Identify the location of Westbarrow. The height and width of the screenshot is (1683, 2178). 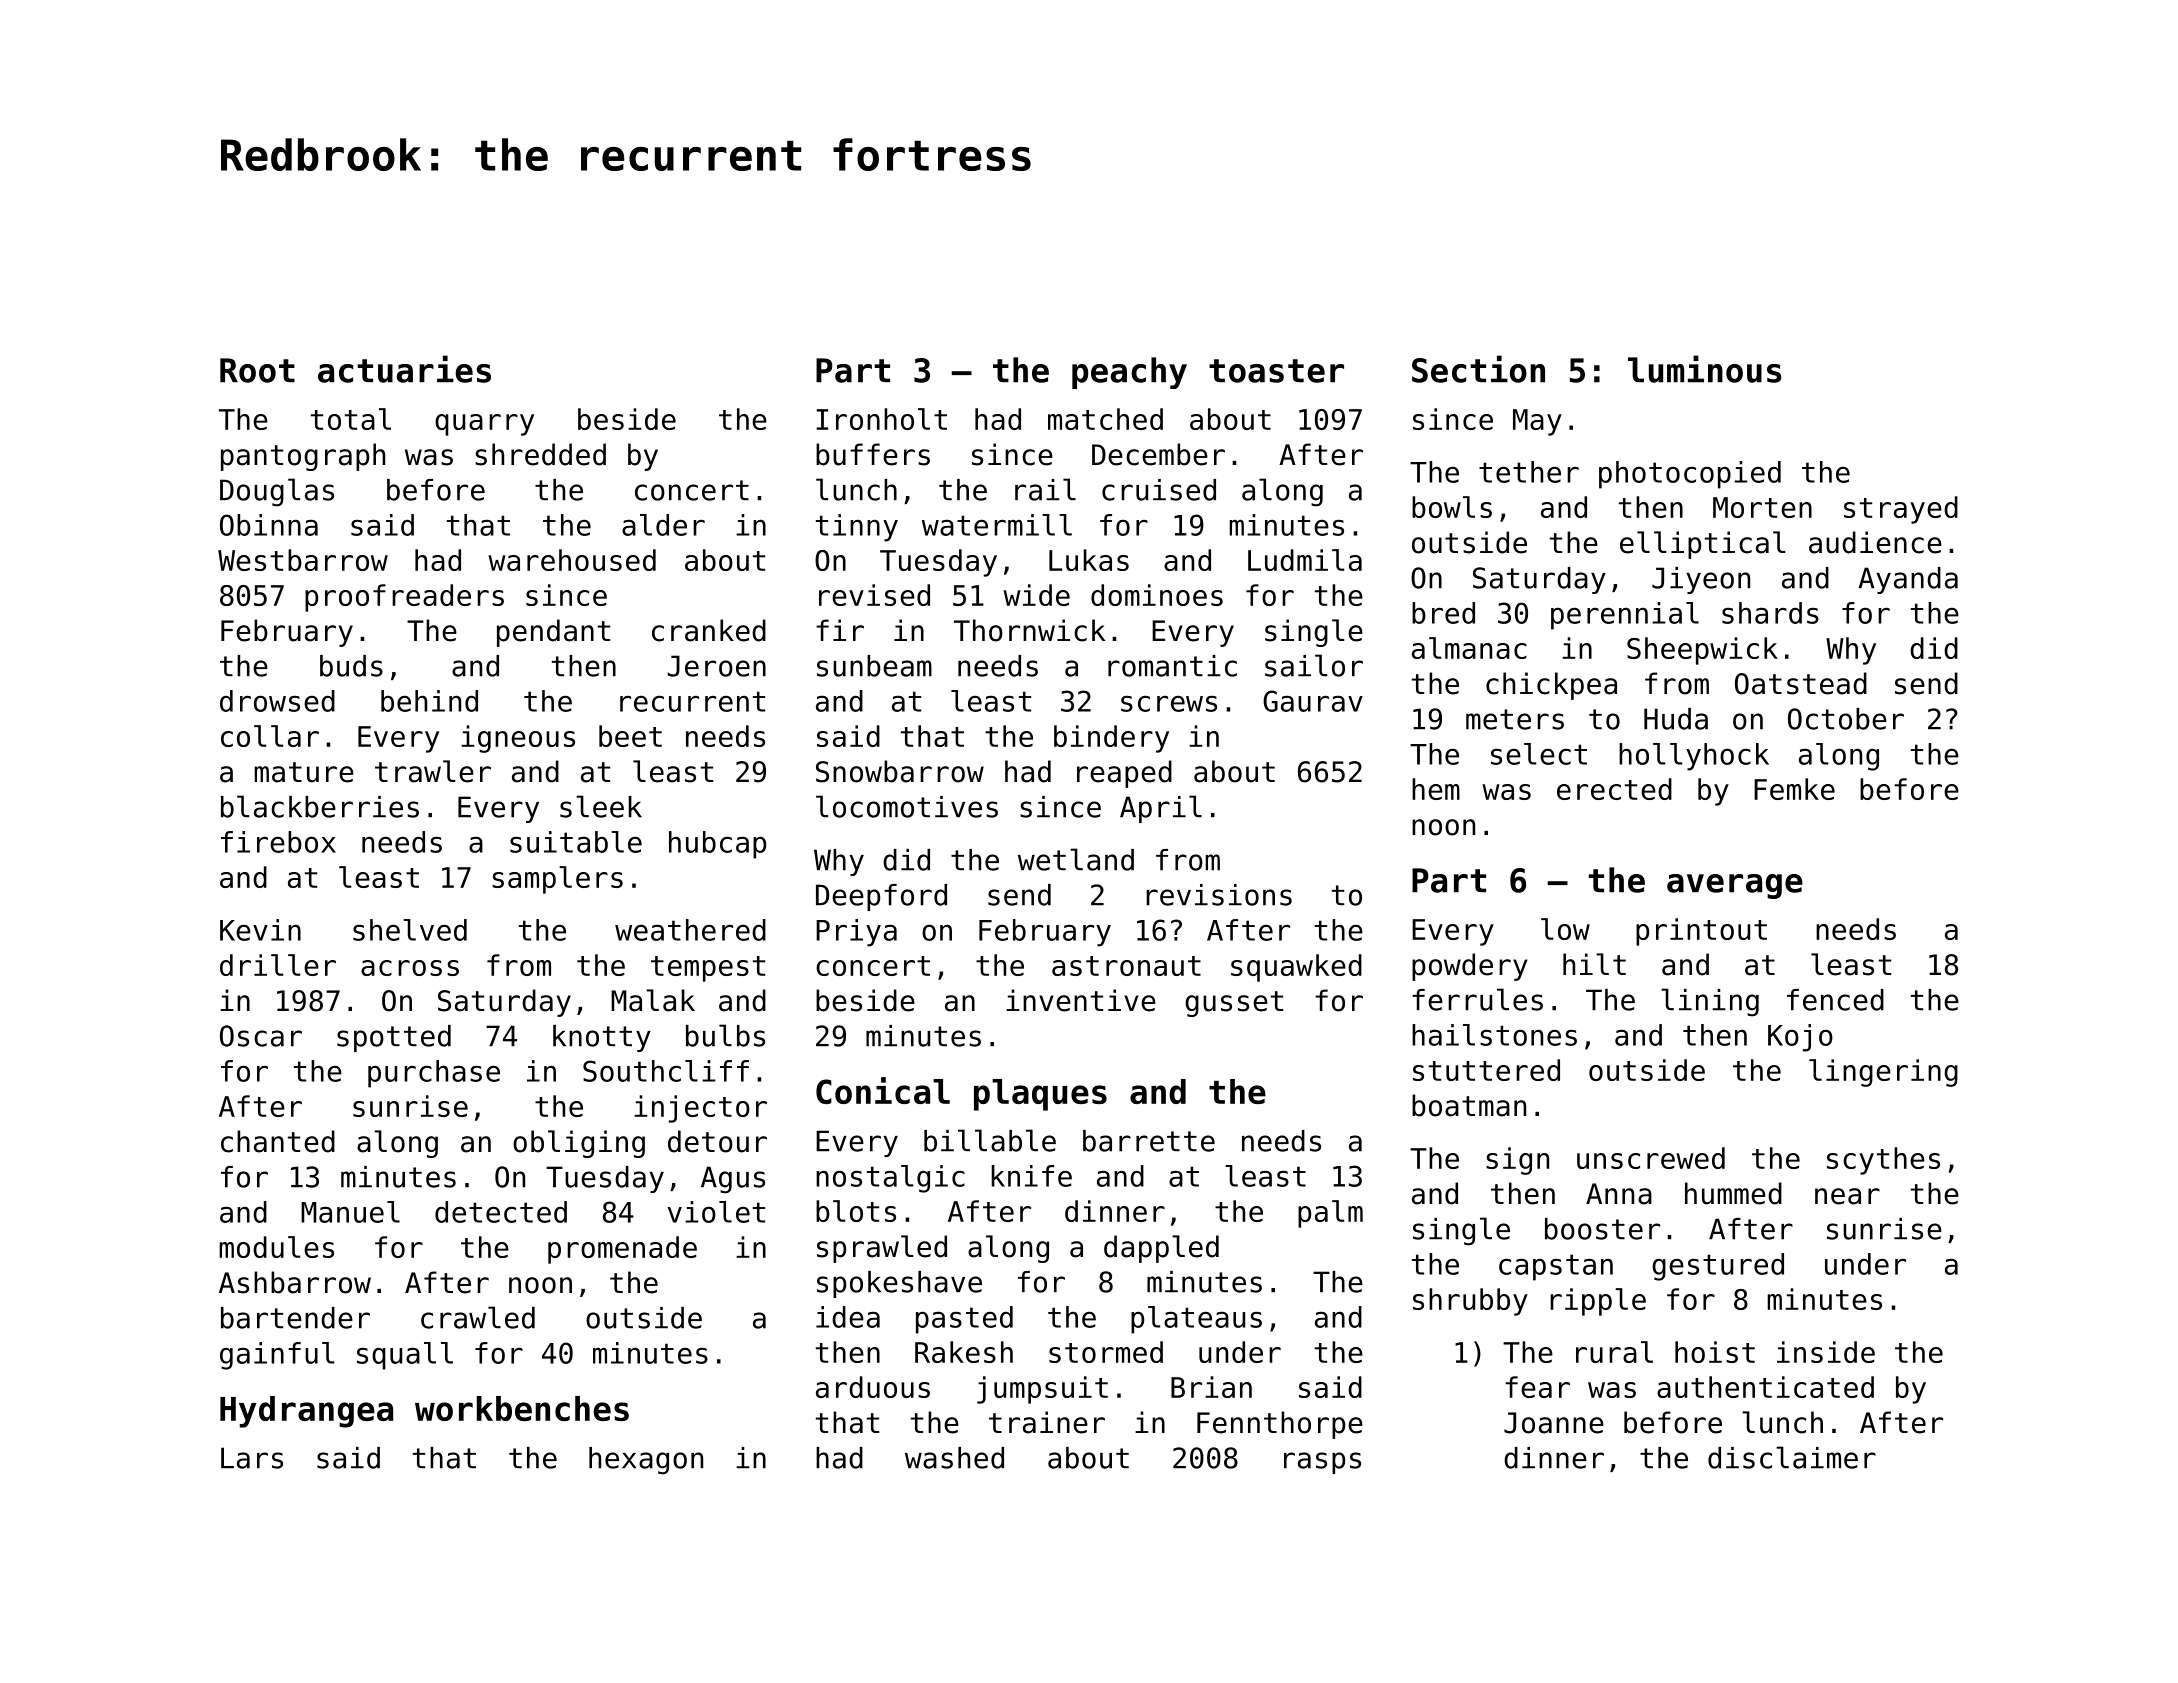
(303, 560).
